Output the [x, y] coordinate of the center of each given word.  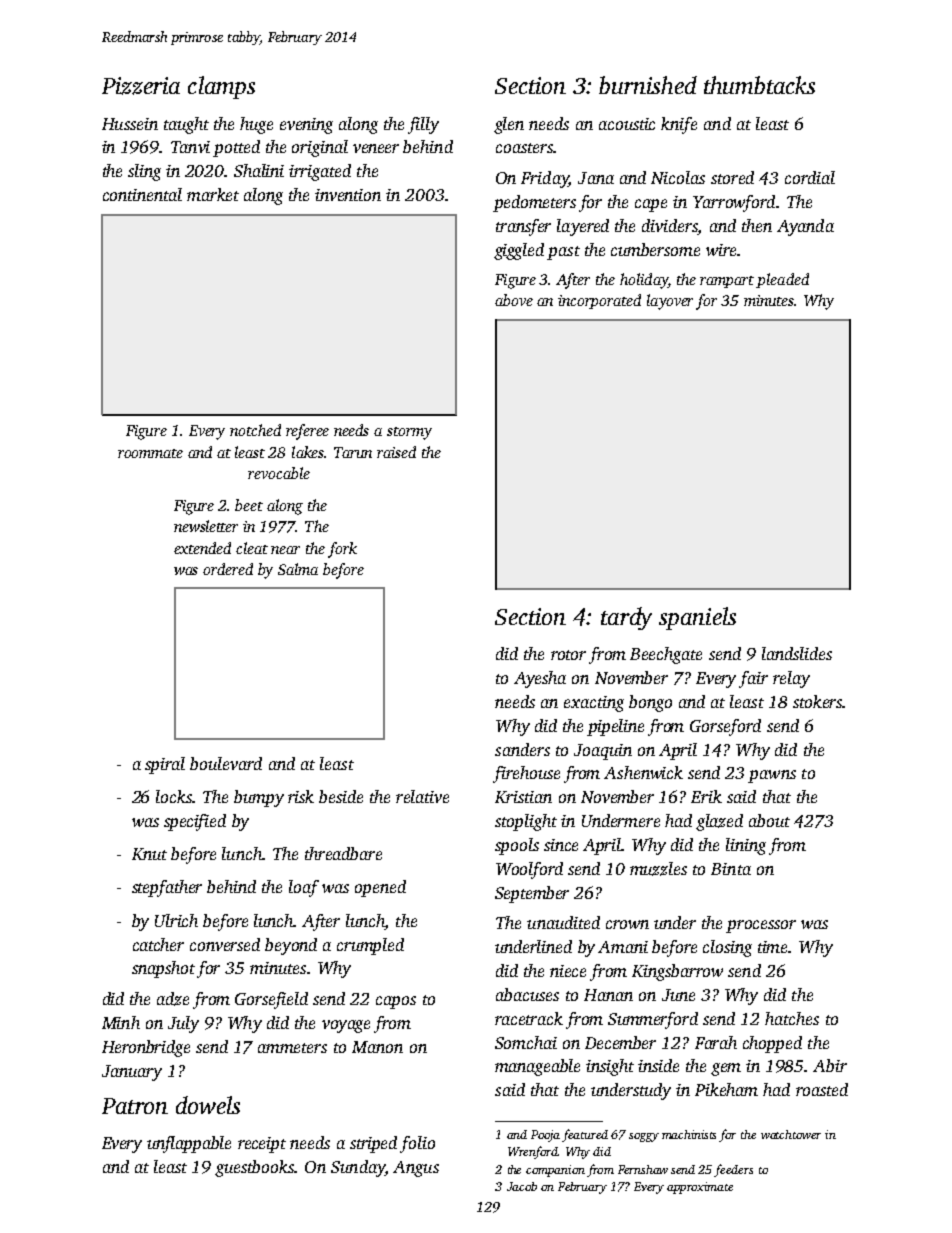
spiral [165, 765]
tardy [626, 618]
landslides [797, 653]
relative [422, 796]
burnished [648, 85]
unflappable [189, 1144]
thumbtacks [759, 85]
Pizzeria [141, 86]
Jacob [522, 1186]
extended [202, 548]
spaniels [697, 618]
